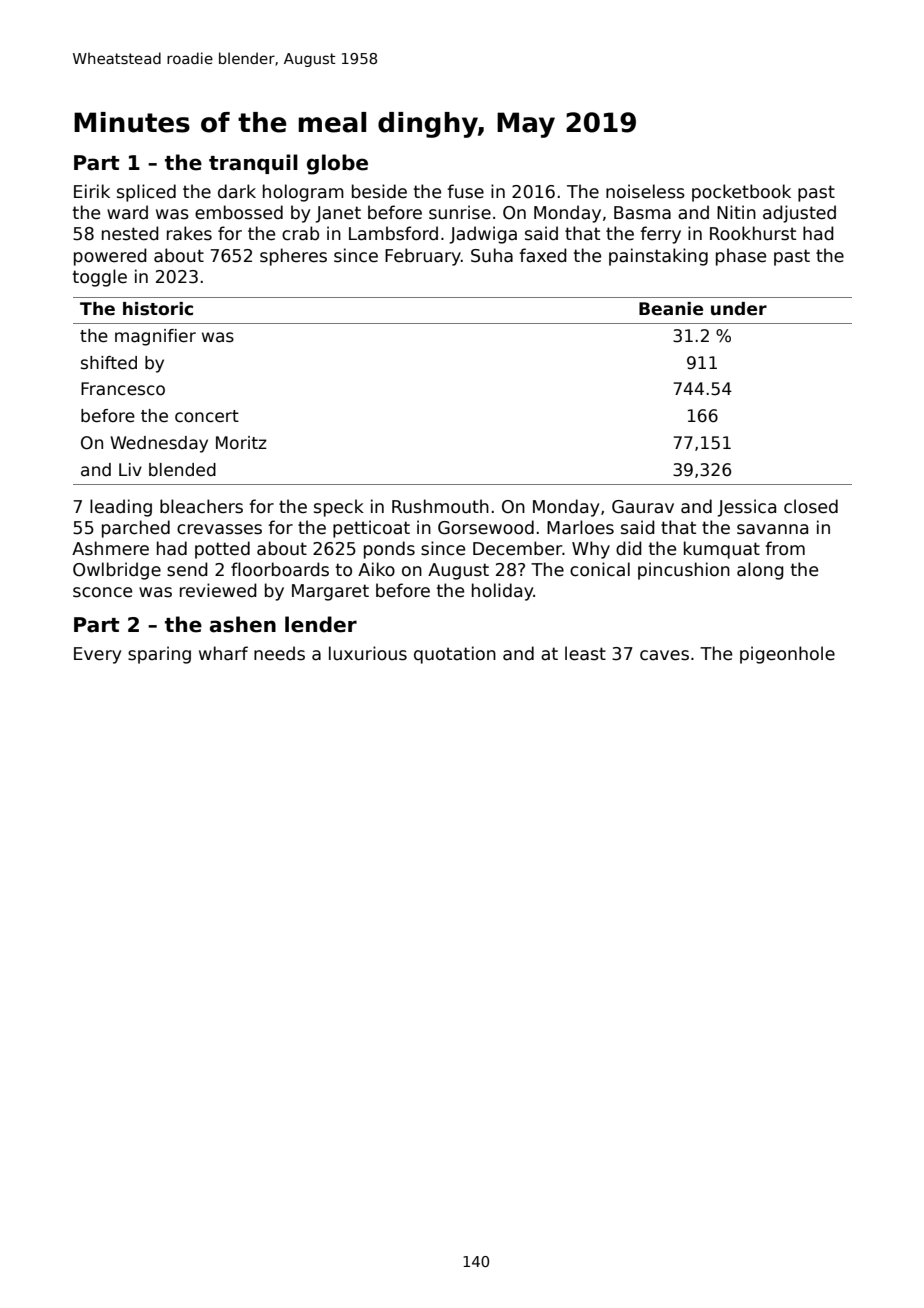  What do you see at coordinates (97, 655) in the document?
I see `Every` at bounding box center [97, 655].
